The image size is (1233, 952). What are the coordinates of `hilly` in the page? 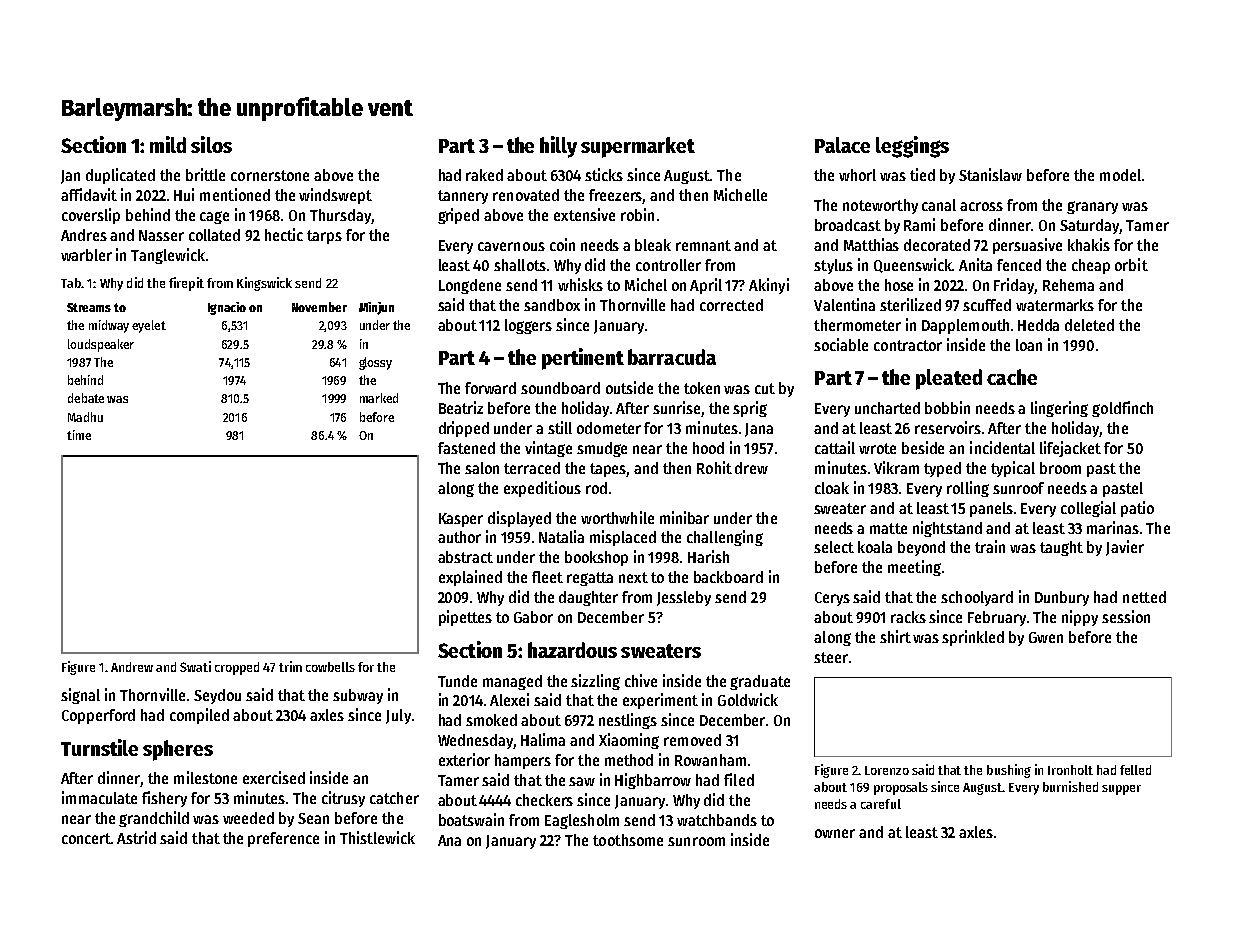 It's located at (558, 147).
